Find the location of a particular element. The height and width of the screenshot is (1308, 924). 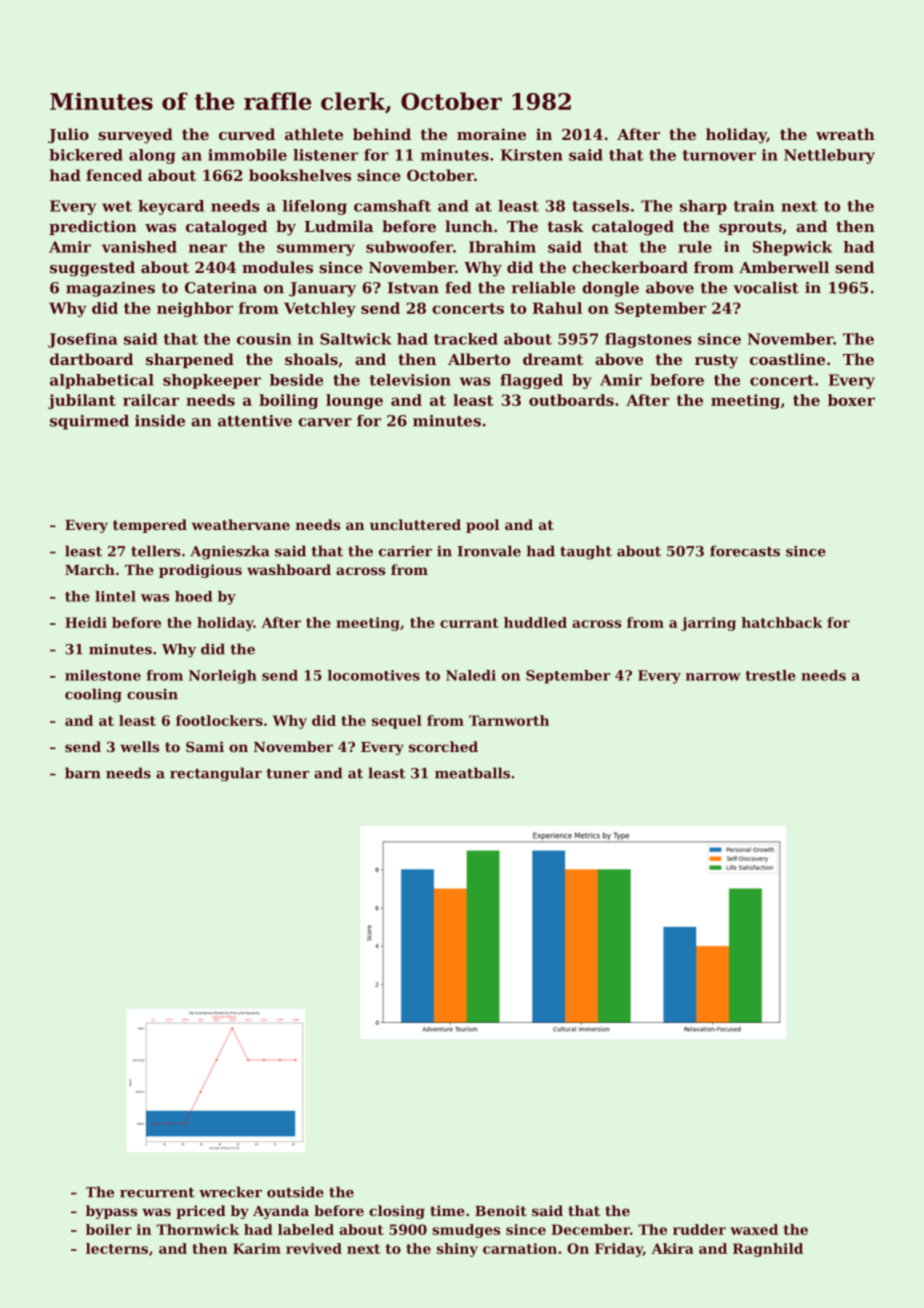

narrow is located at coordinates (713, 677).
